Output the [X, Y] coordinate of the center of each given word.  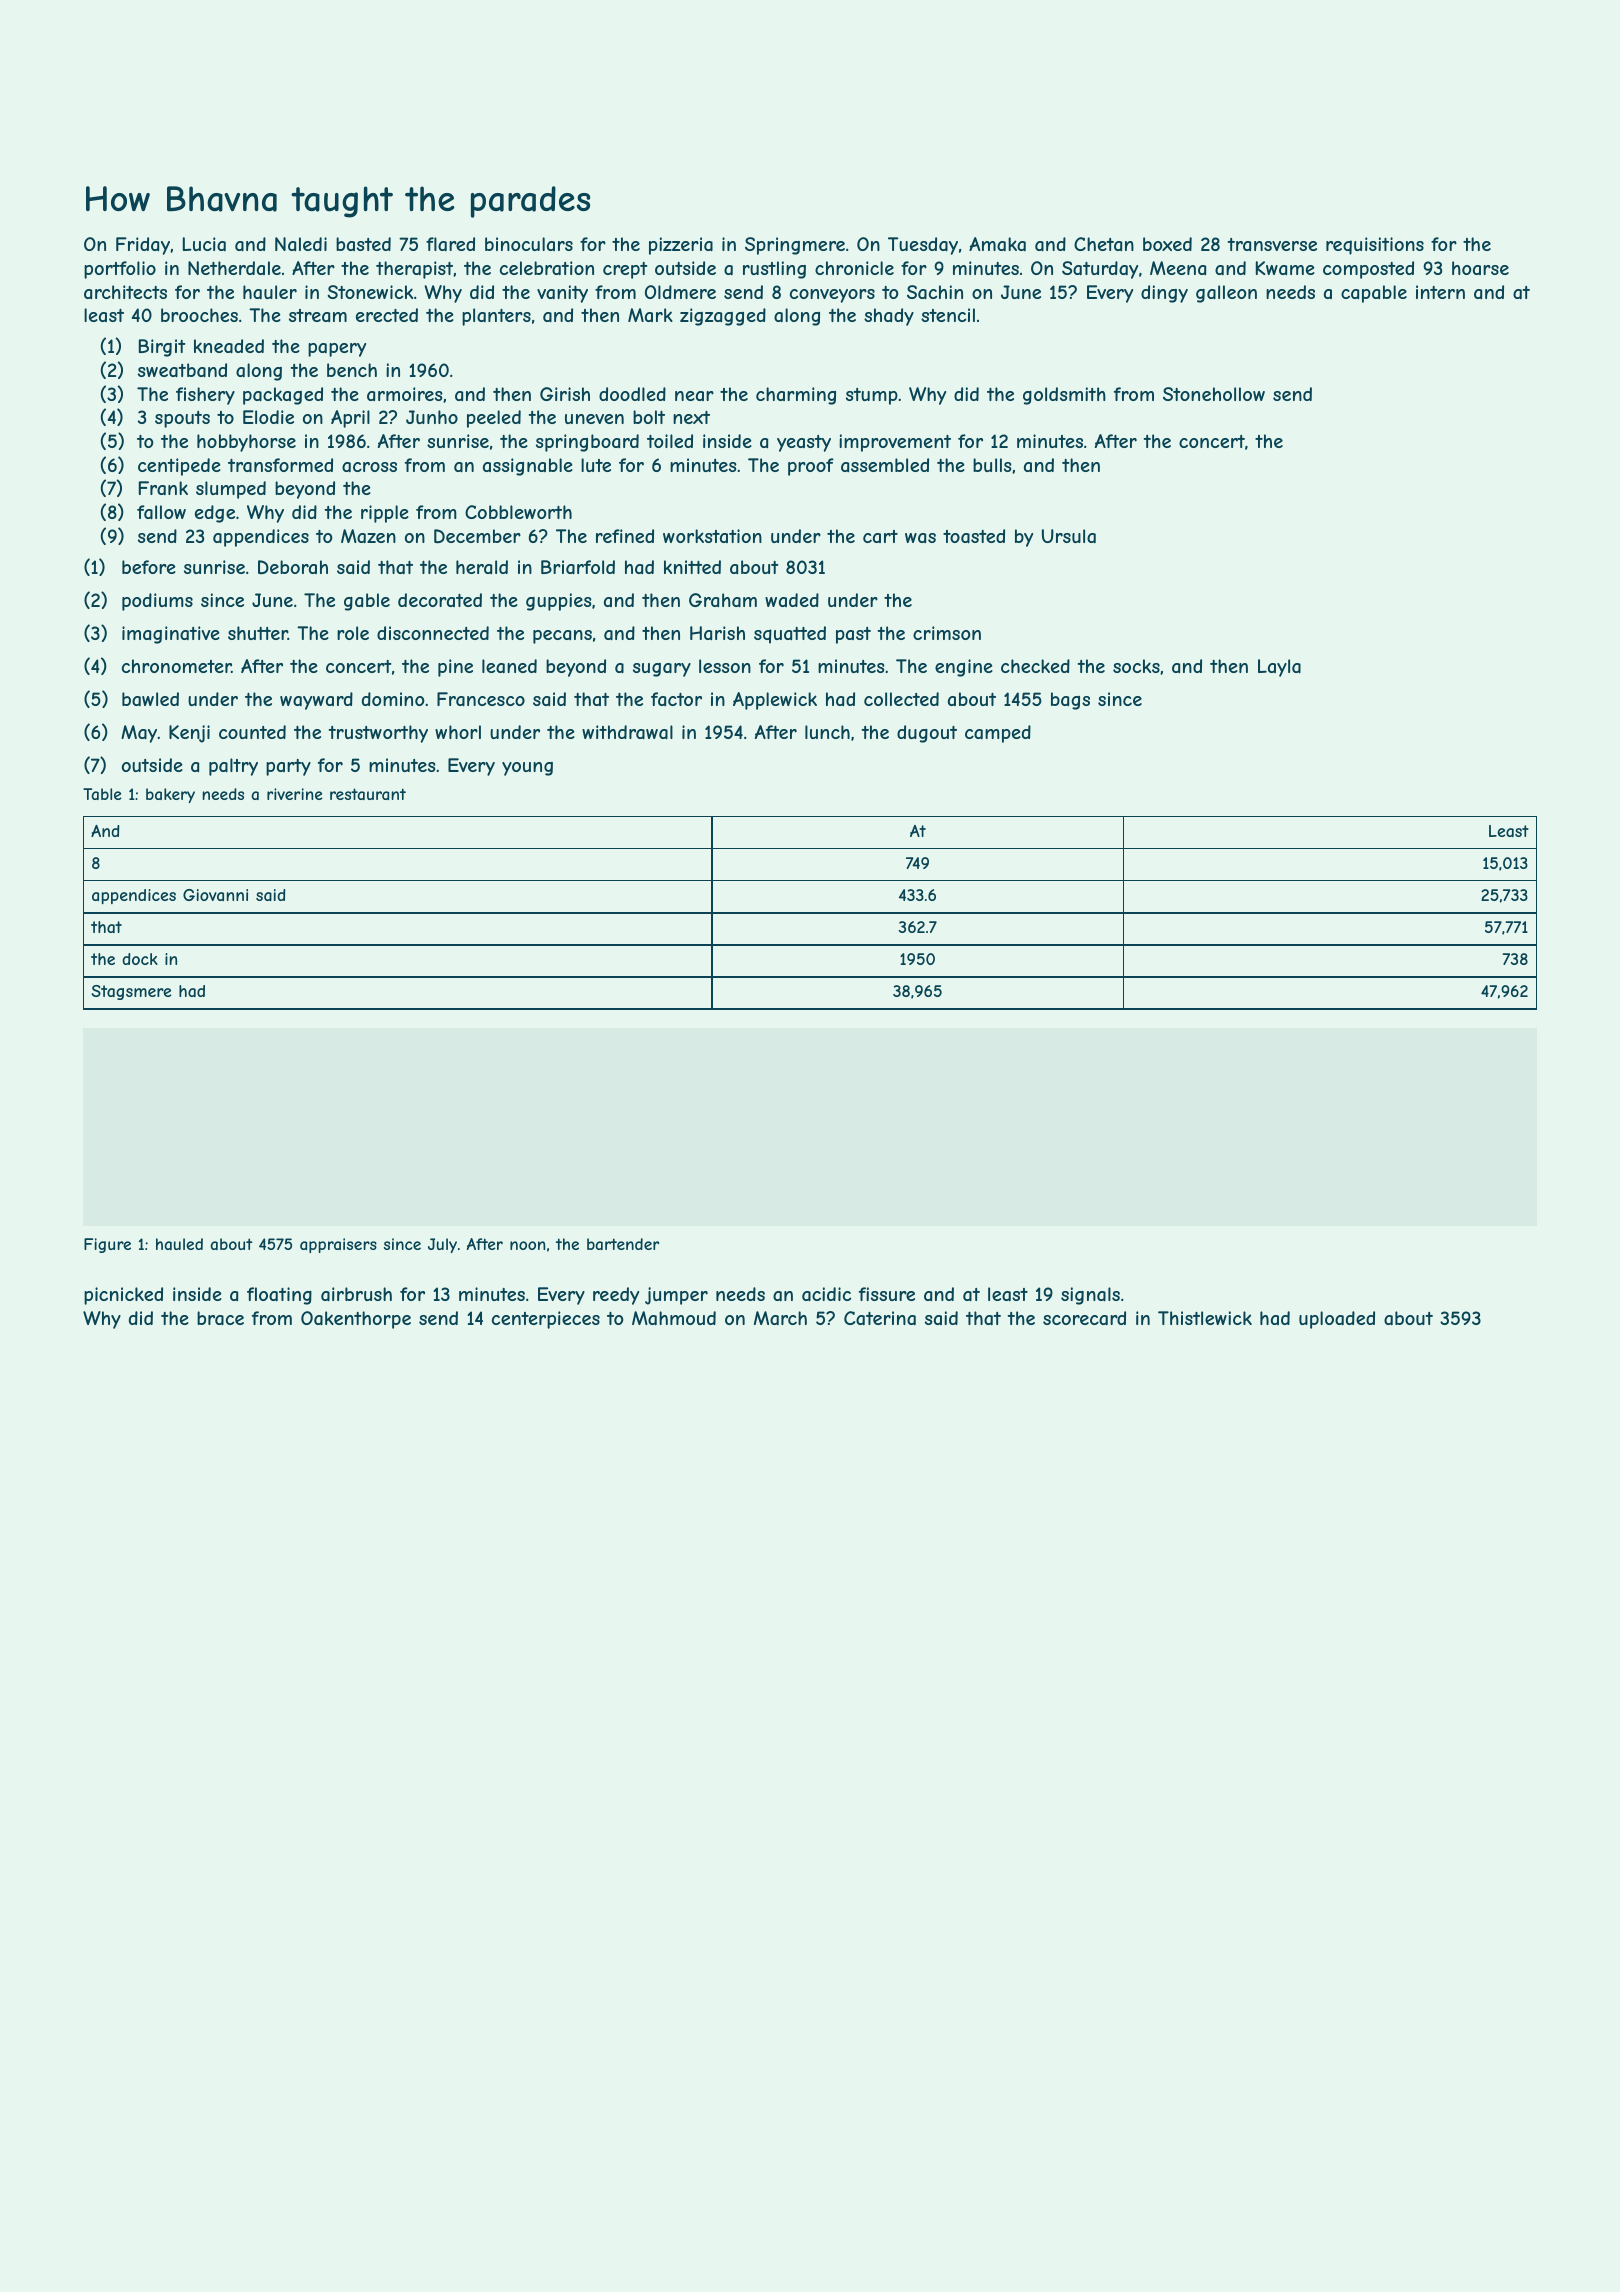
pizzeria [681, 246]
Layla [1279, 668]
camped [998, 734]
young [527, 769]
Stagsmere [131, 992]
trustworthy [378, 734]
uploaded [1337, 1320]
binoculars [529, 244]
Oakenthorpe [356, 1320]
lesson [725, 666]
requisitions [1375, 246]
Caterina [880, 1318]
